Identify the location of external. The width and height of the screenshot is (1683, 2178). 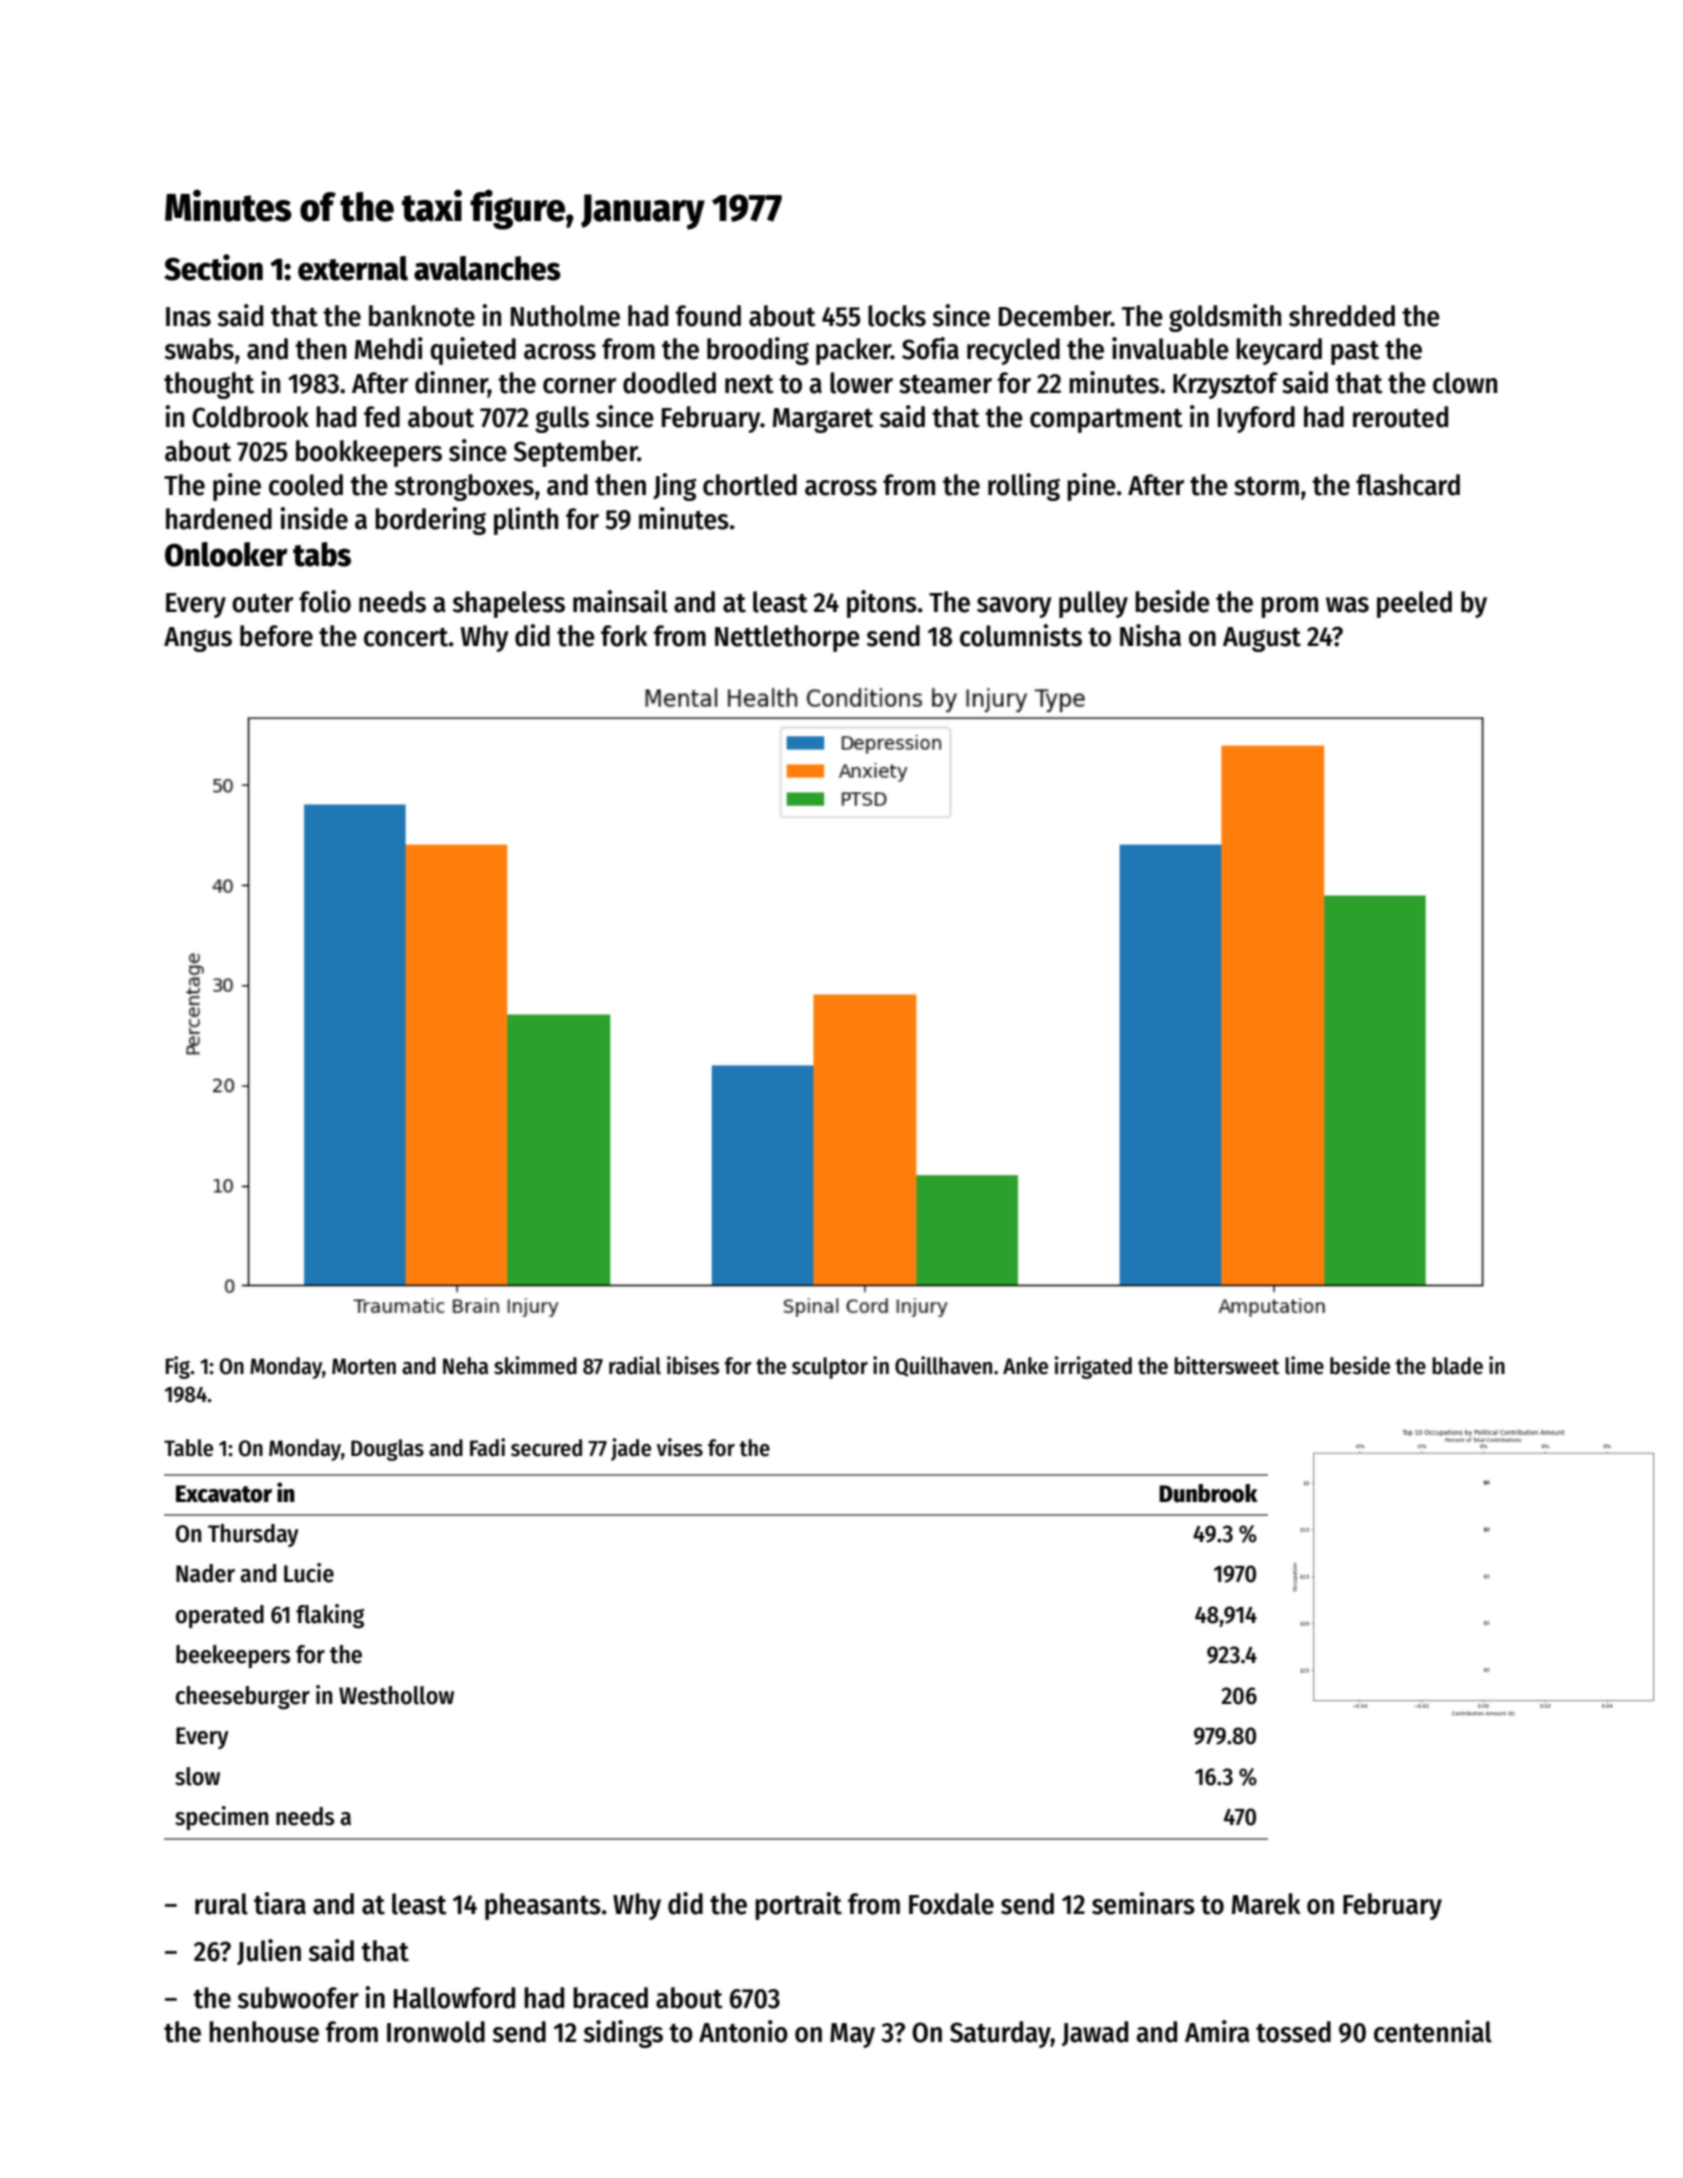
(353, 268).
